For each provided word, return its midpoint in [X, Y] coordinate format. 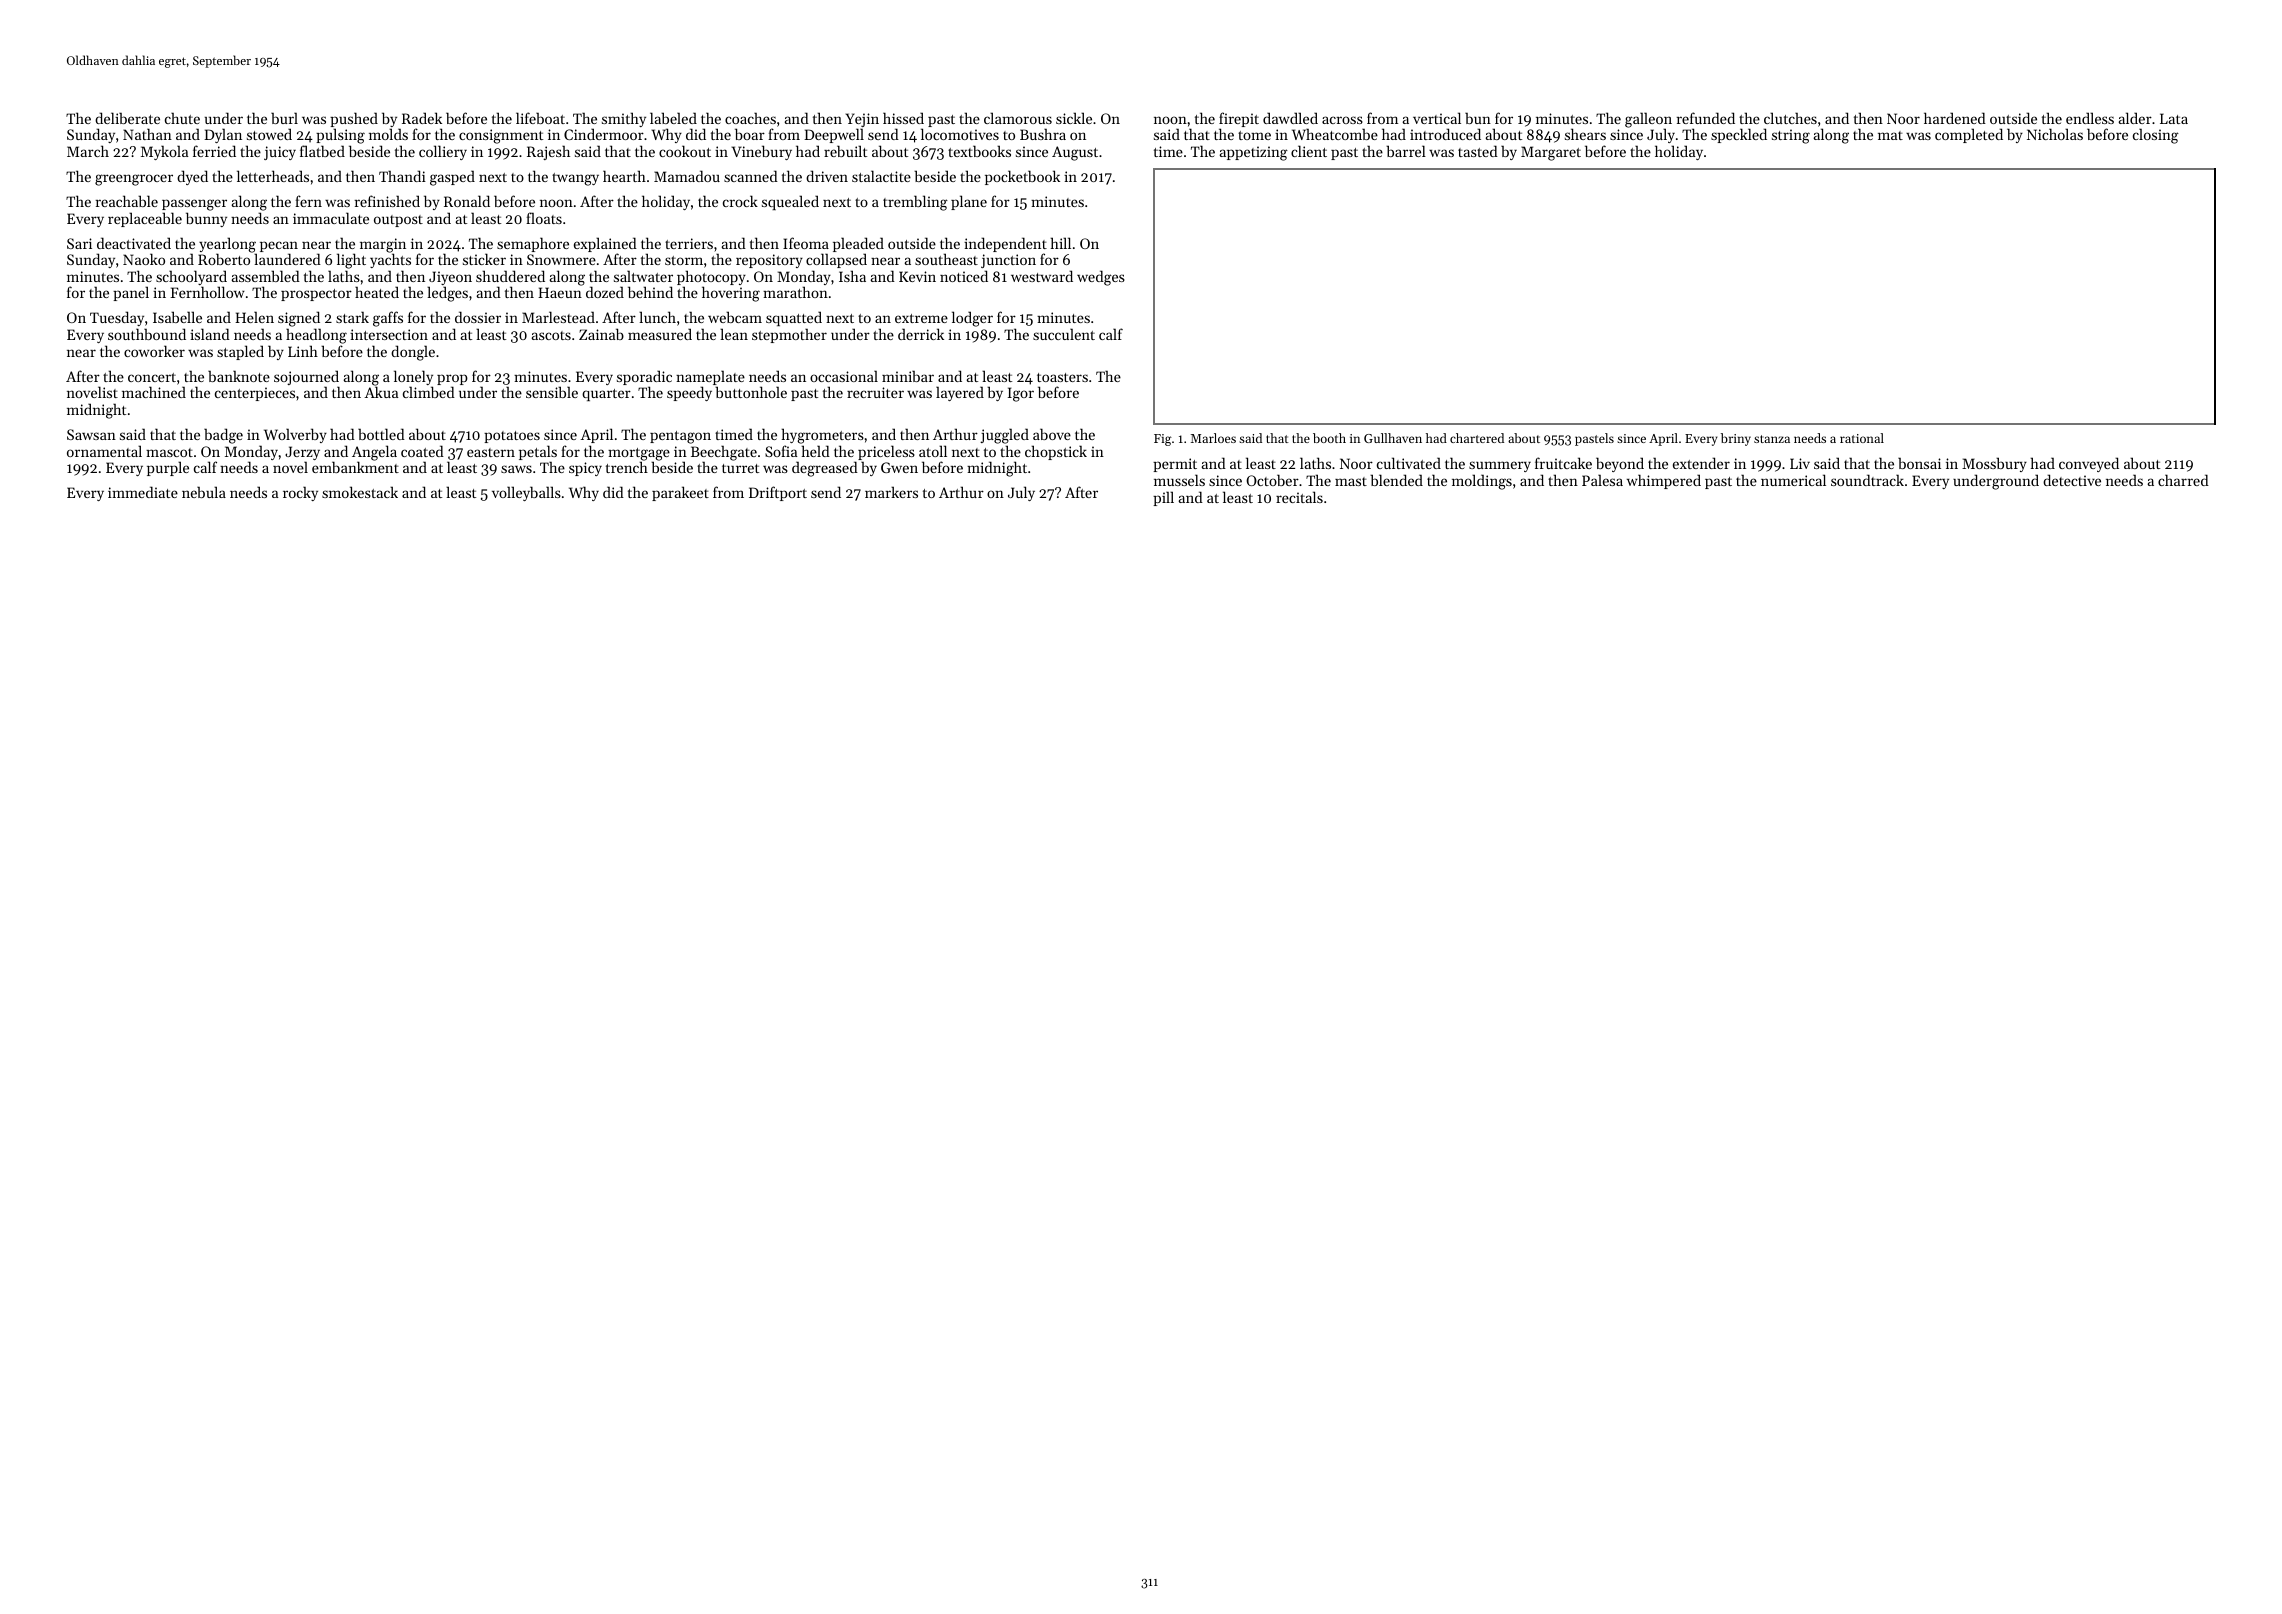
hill [1061, 243]
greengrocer [134, 180]
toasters [1062, 377]
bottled [381, 434]
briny [1736, 439]
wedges [1101, 278]
